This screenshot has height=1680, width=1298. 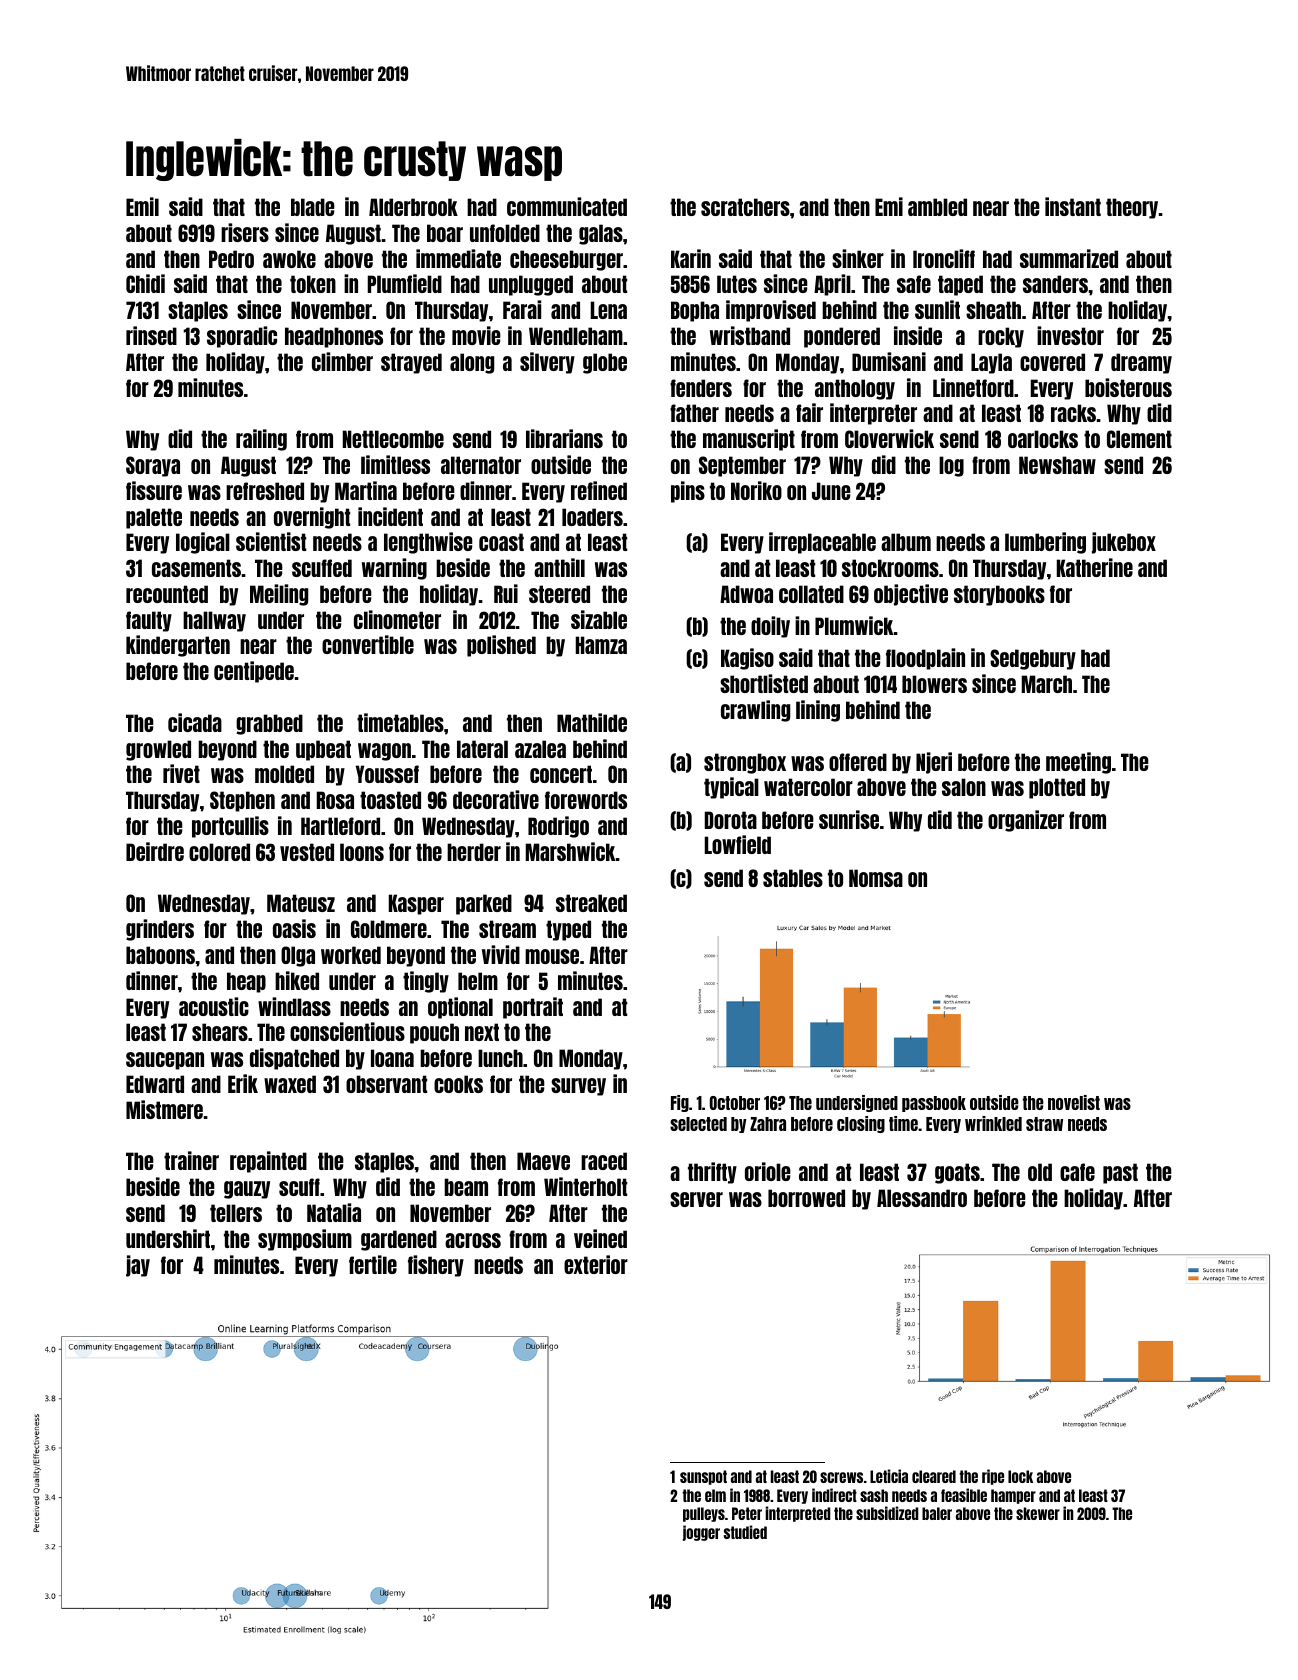 What do you see at coordinates (242, 337) in the screenshot?
I see `sporadic` at bounding box center [242, 337].
